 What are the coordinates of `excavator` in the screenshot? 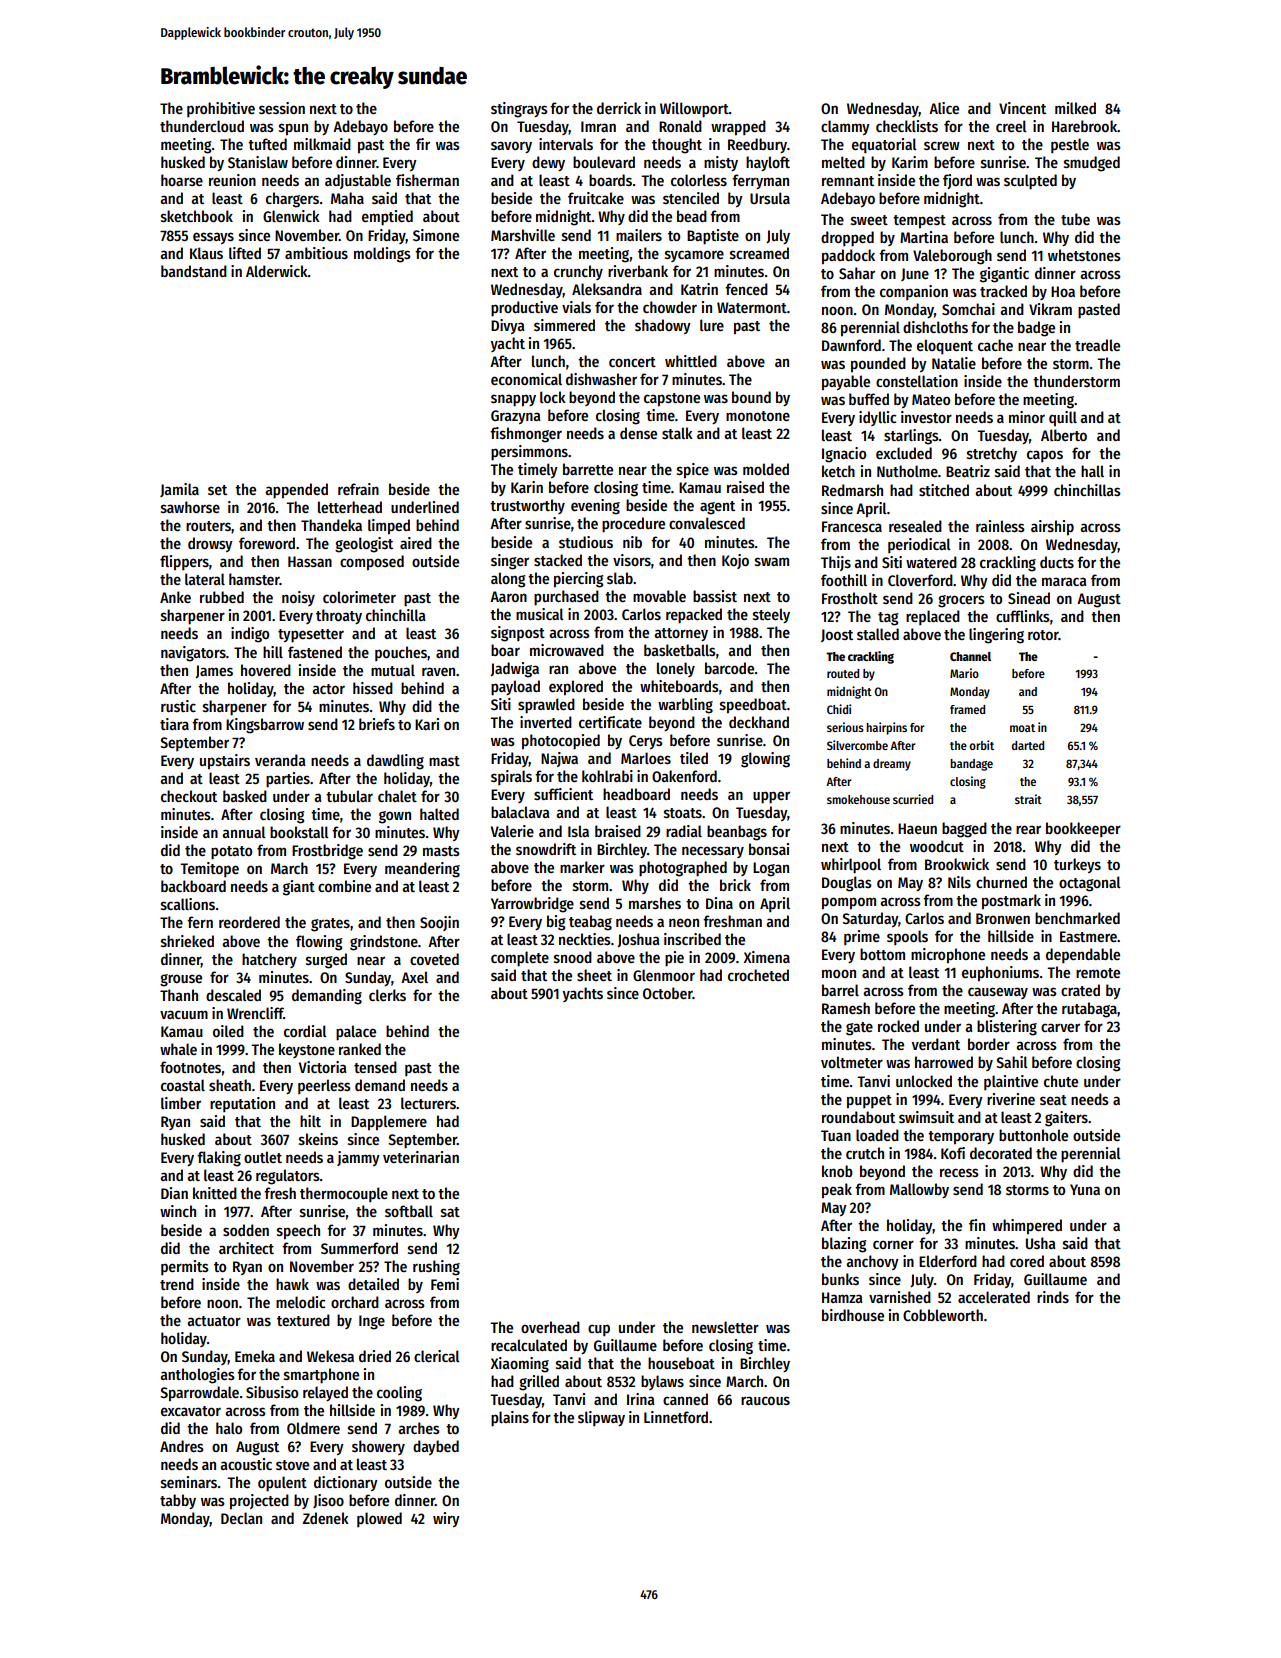 It's located at (191, 1411).
